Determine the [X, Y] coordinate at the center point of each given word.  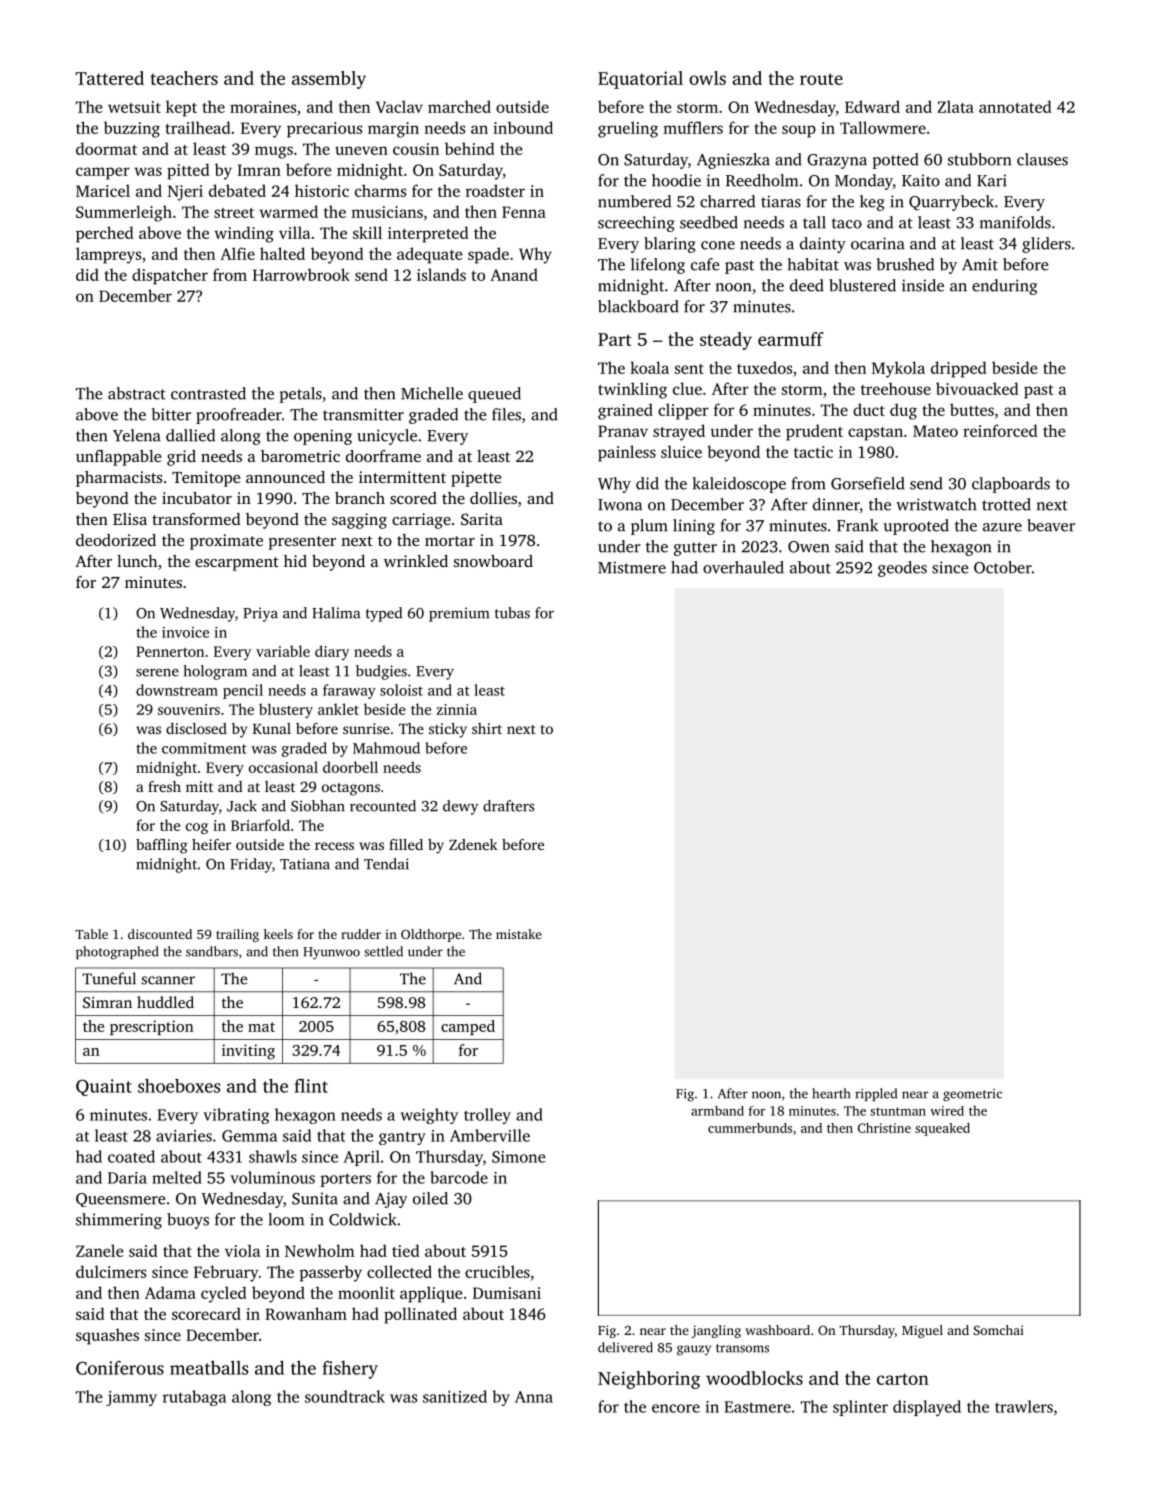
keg [872, 203]
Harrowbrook [301, 274]
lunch [137, 561]
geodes [902, 569]
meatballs [209, 1368]
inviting [248, 1052]
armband [717, 1111]
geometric [972, 1095]
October [1003, 567]
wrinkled [416, 561]
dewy [460, 807]
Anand [514, 274]
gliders [1046, 245]
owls [707, 78]
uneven [361, 150]
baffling [162, 846]
